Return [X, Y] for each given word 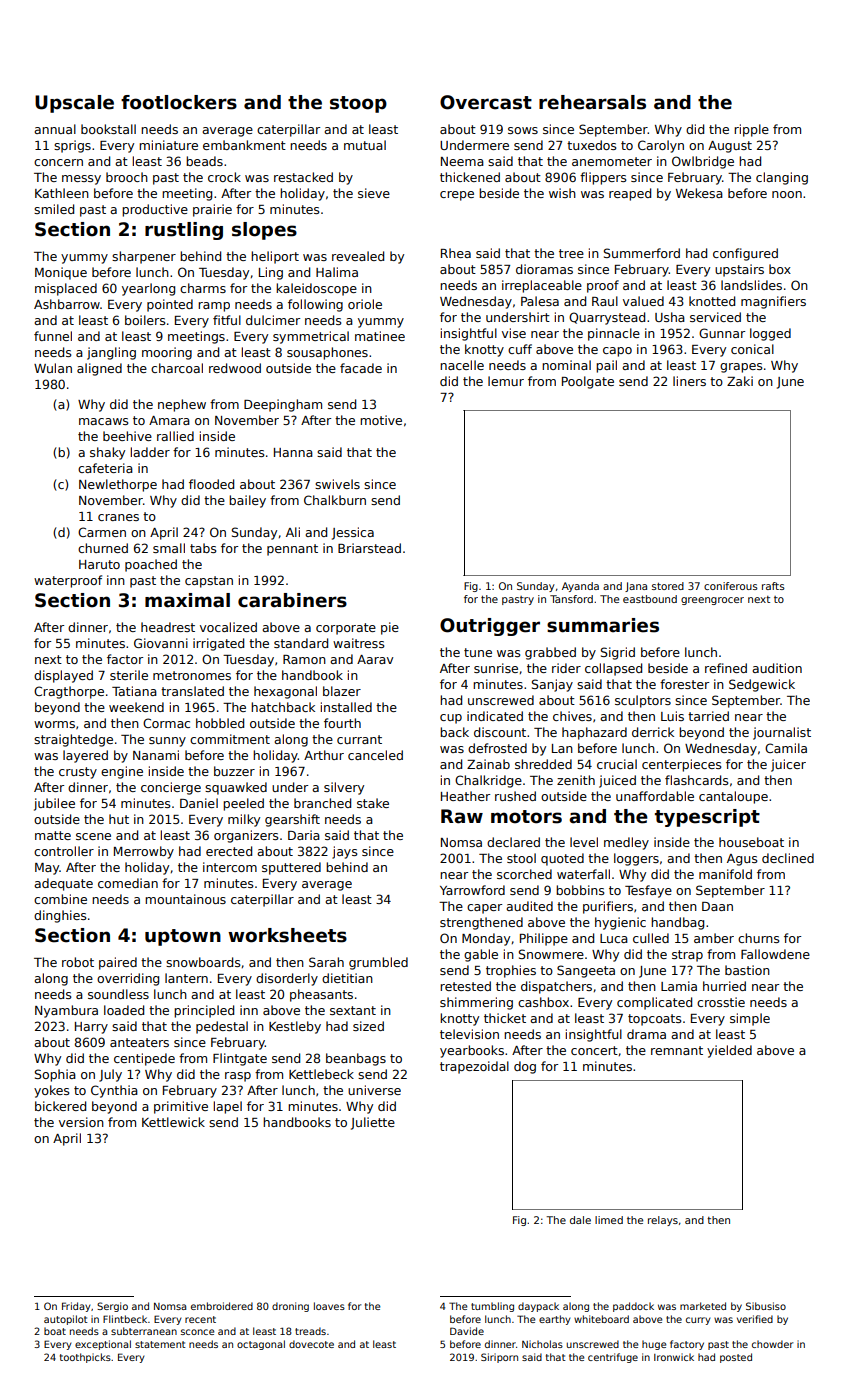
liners [689, 381]
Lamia [679, 986]
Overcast [486, 102]
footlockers [179, 102]
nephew [182, 405]
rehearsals [592, 102]
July [110, 1075]
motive [381, 420]
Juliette [373, 1123]
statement [160, 1344]
